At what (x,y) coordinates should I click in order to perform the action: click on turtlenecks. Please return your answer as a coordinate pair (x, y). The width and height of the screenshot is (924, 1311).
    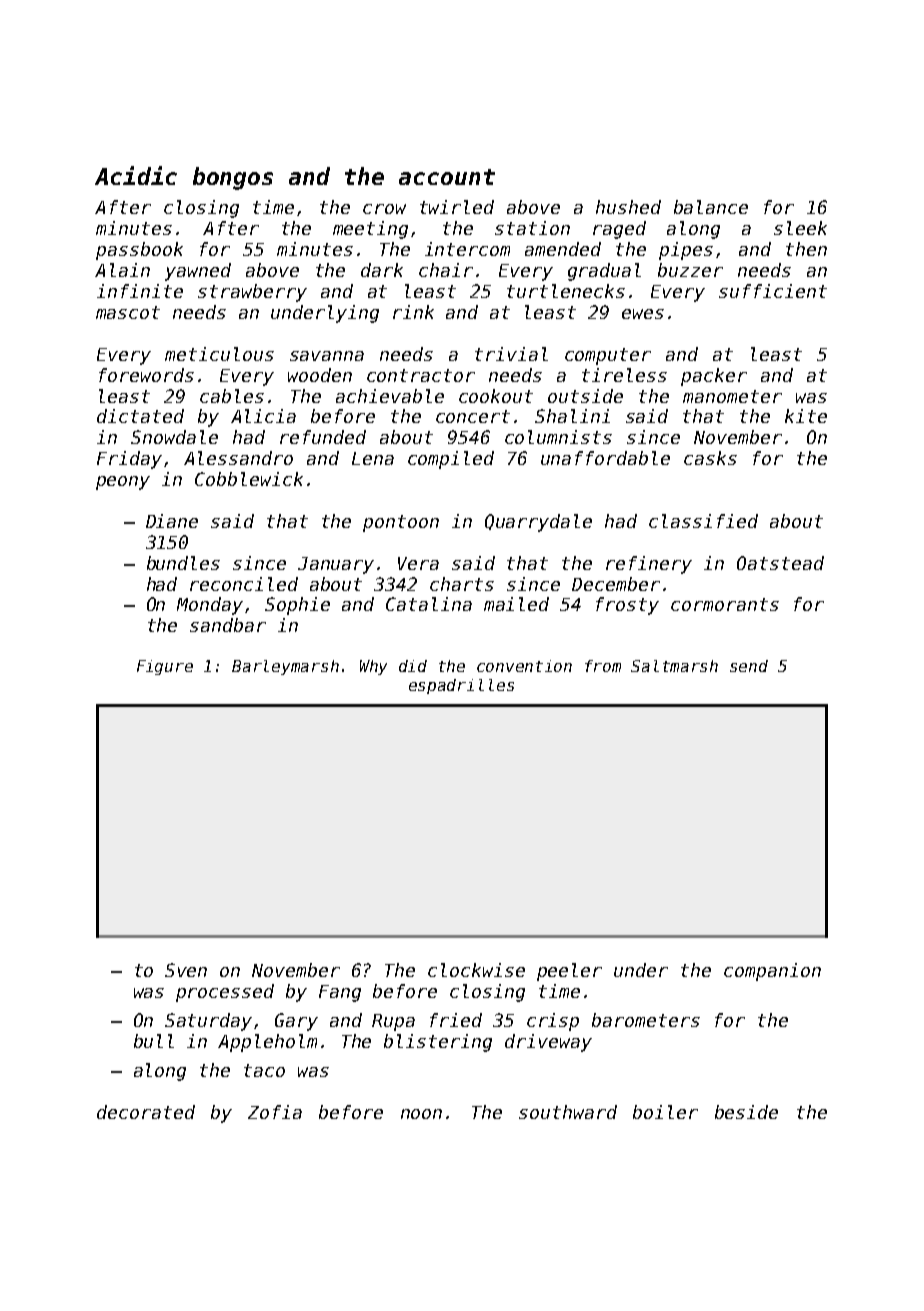
    Looking at the image, I should click on (566, 291).
